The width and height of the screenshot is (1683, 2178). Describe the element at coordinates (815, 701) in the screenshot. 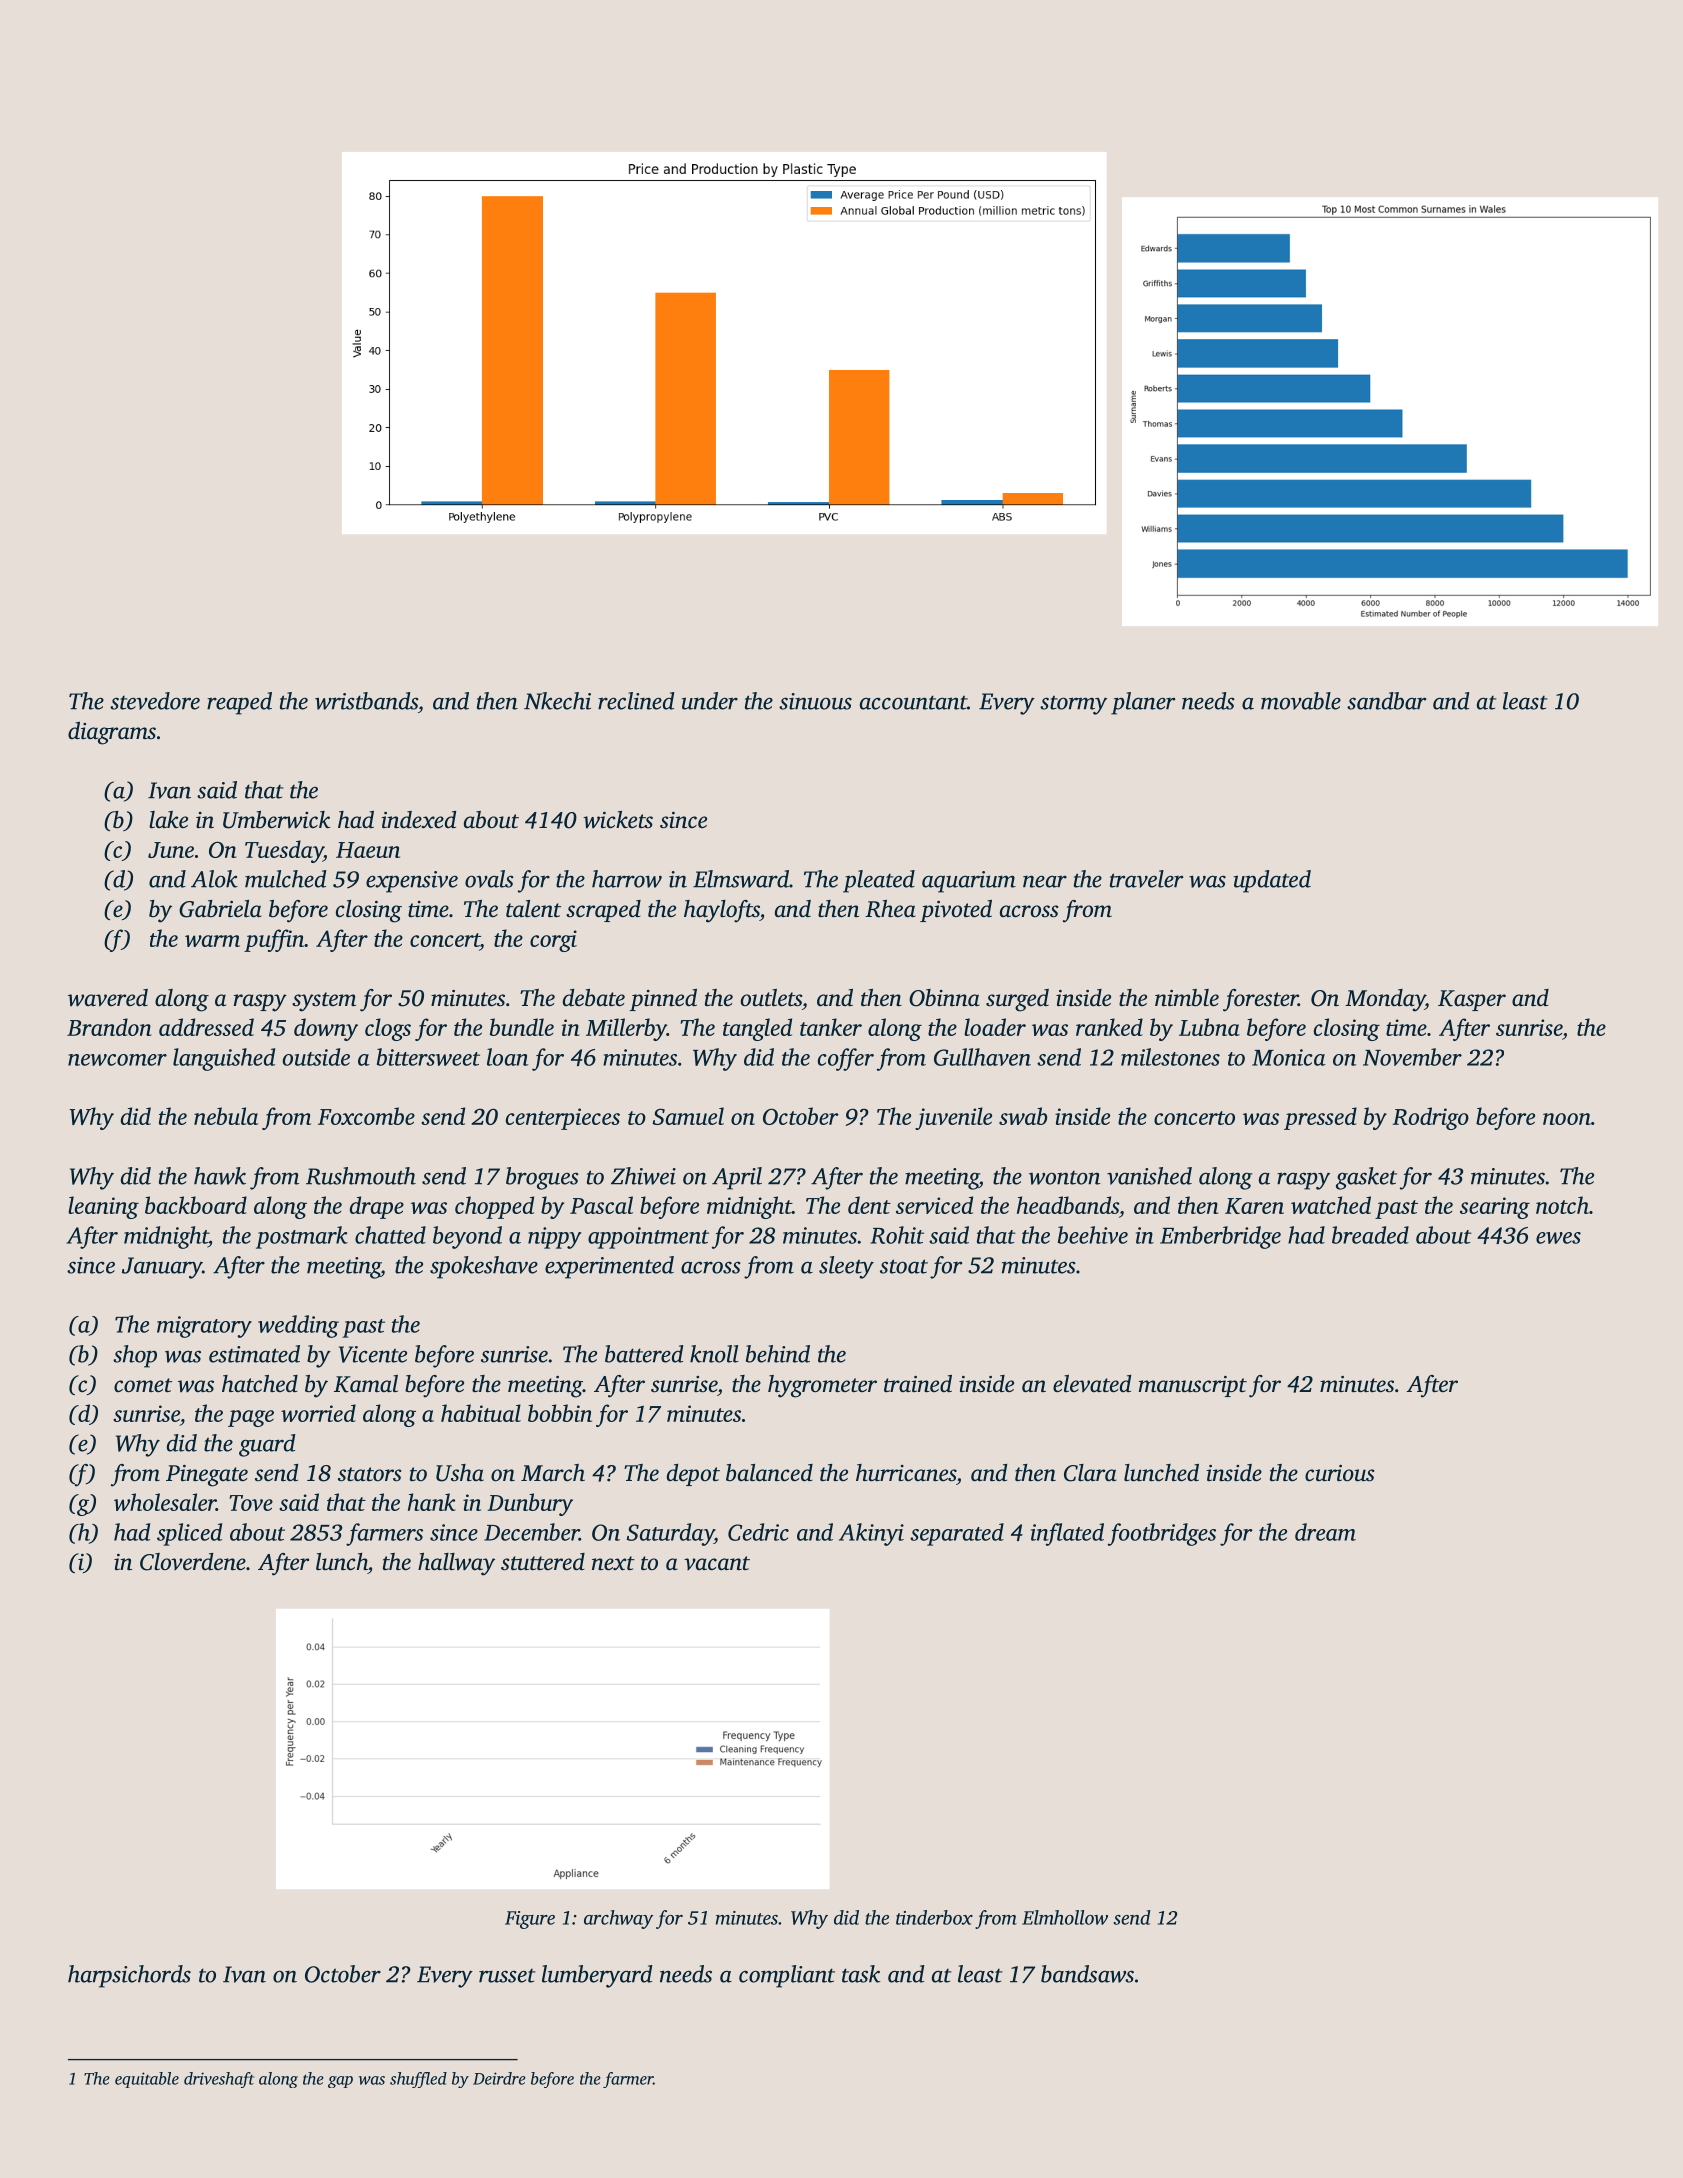

I see `sinuous` at that location.
